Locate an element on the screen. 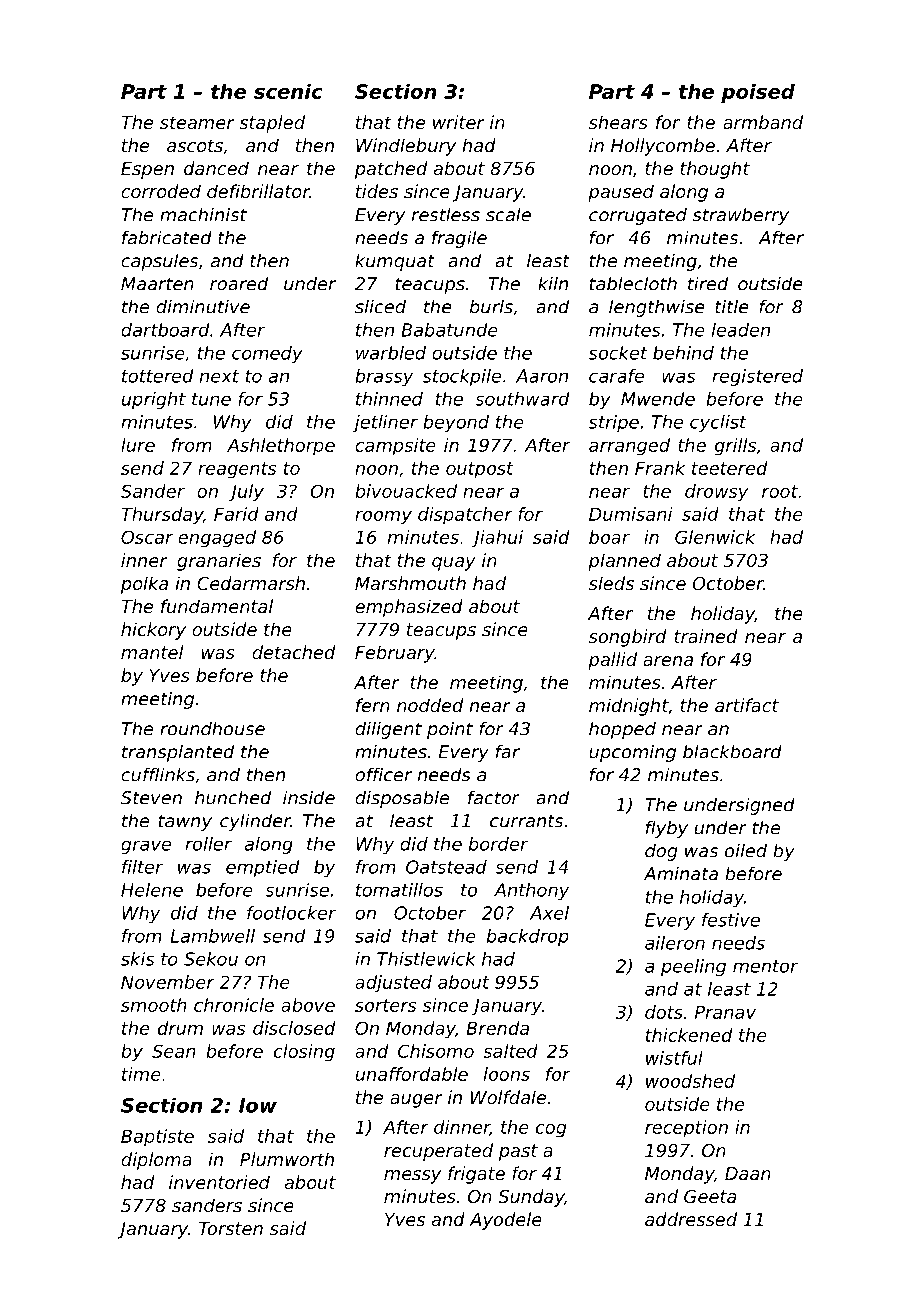  artifact is located at coordinates (747, 705).
